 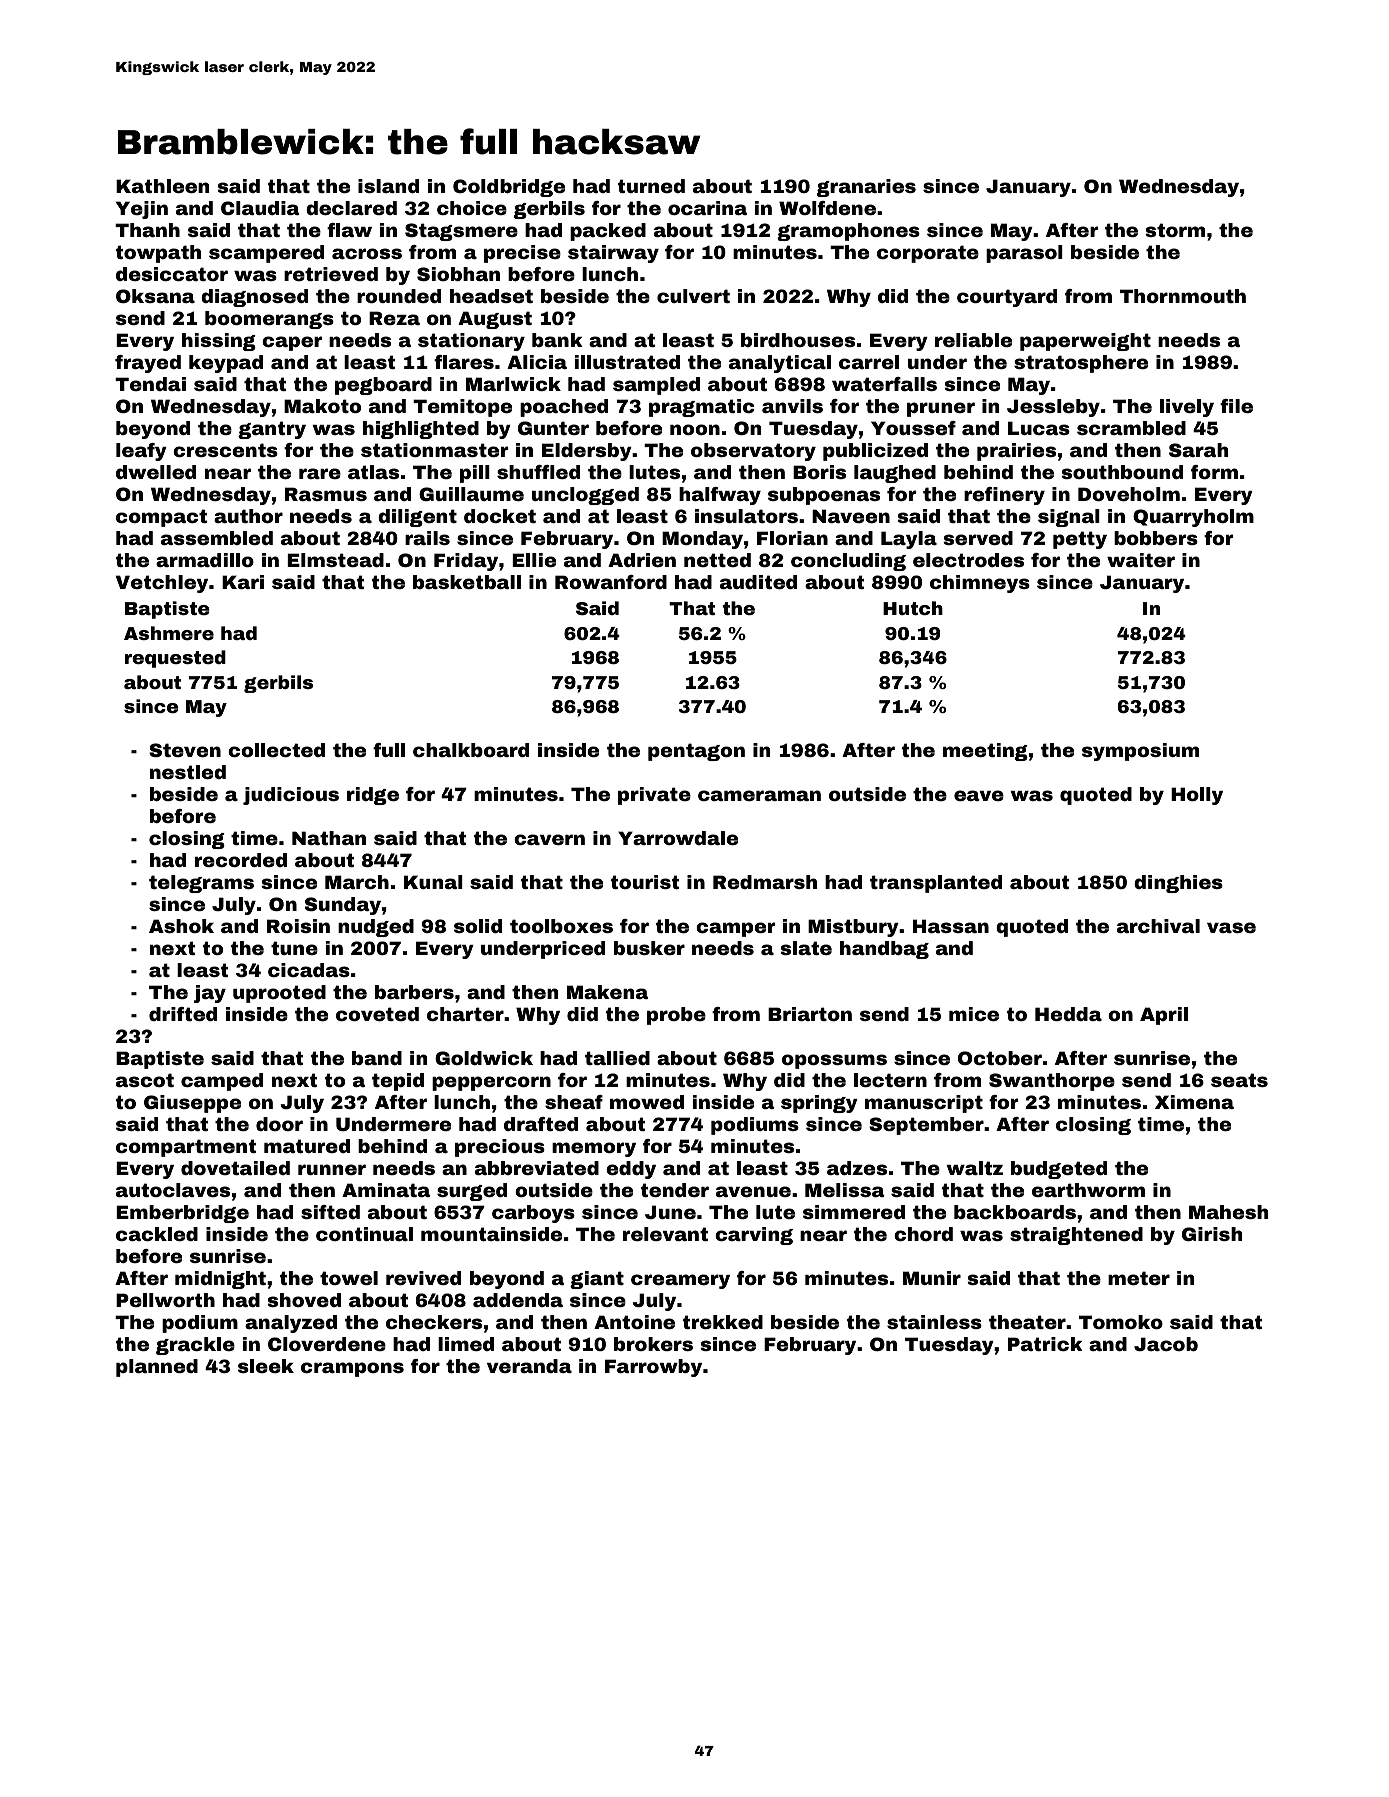 What do you see at coordinates (276, 750) in the screenshot?
I see `collected` at bounding box center [276, 750].
